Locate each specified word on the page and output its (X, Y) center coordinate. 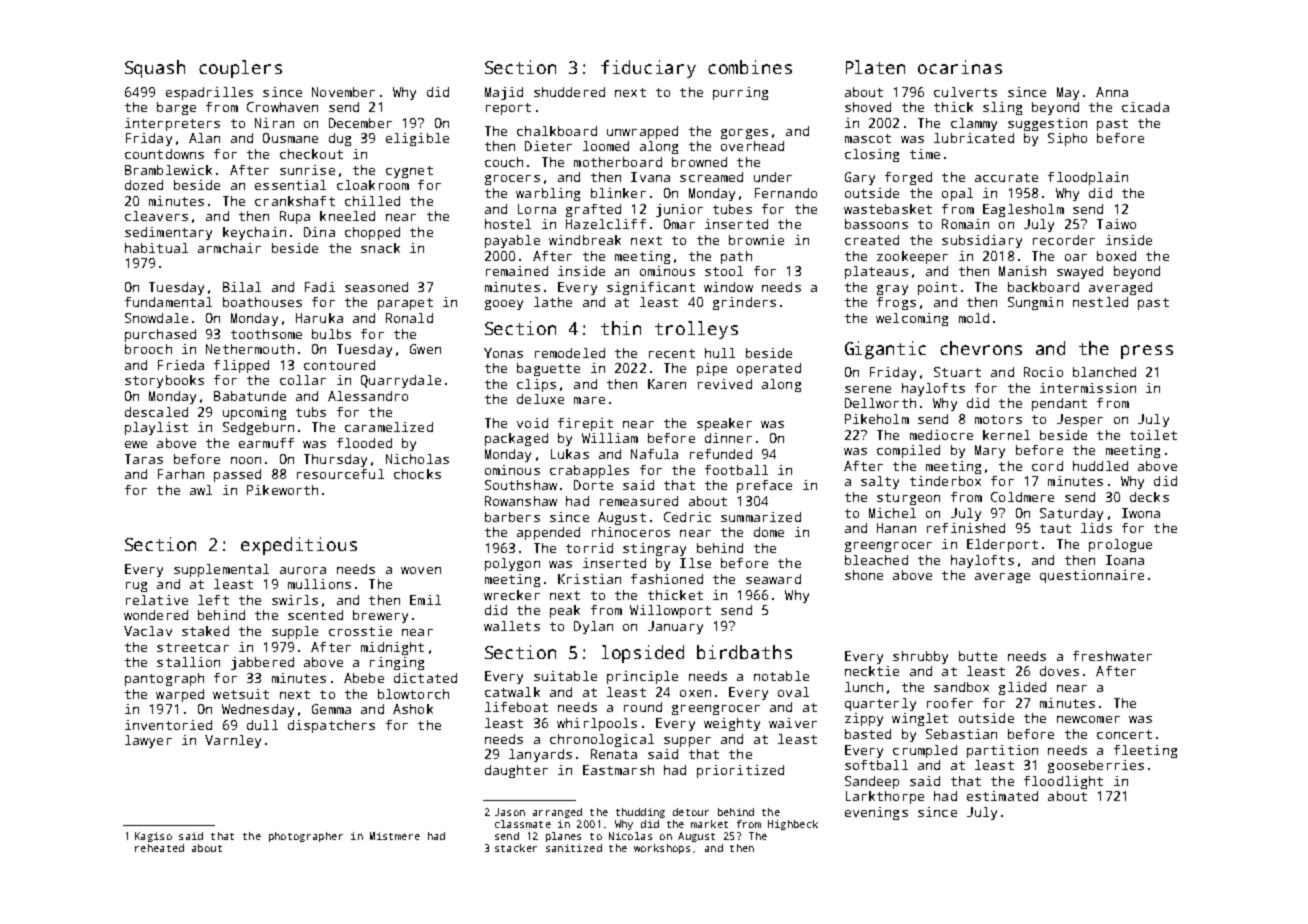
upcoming (254, 413)
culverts (965, 92)
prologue (1120, 545)
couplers (240, 69)
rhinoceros (631, 532)
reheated (159, 848)
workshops (662, 849)
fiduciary (648, 69)
